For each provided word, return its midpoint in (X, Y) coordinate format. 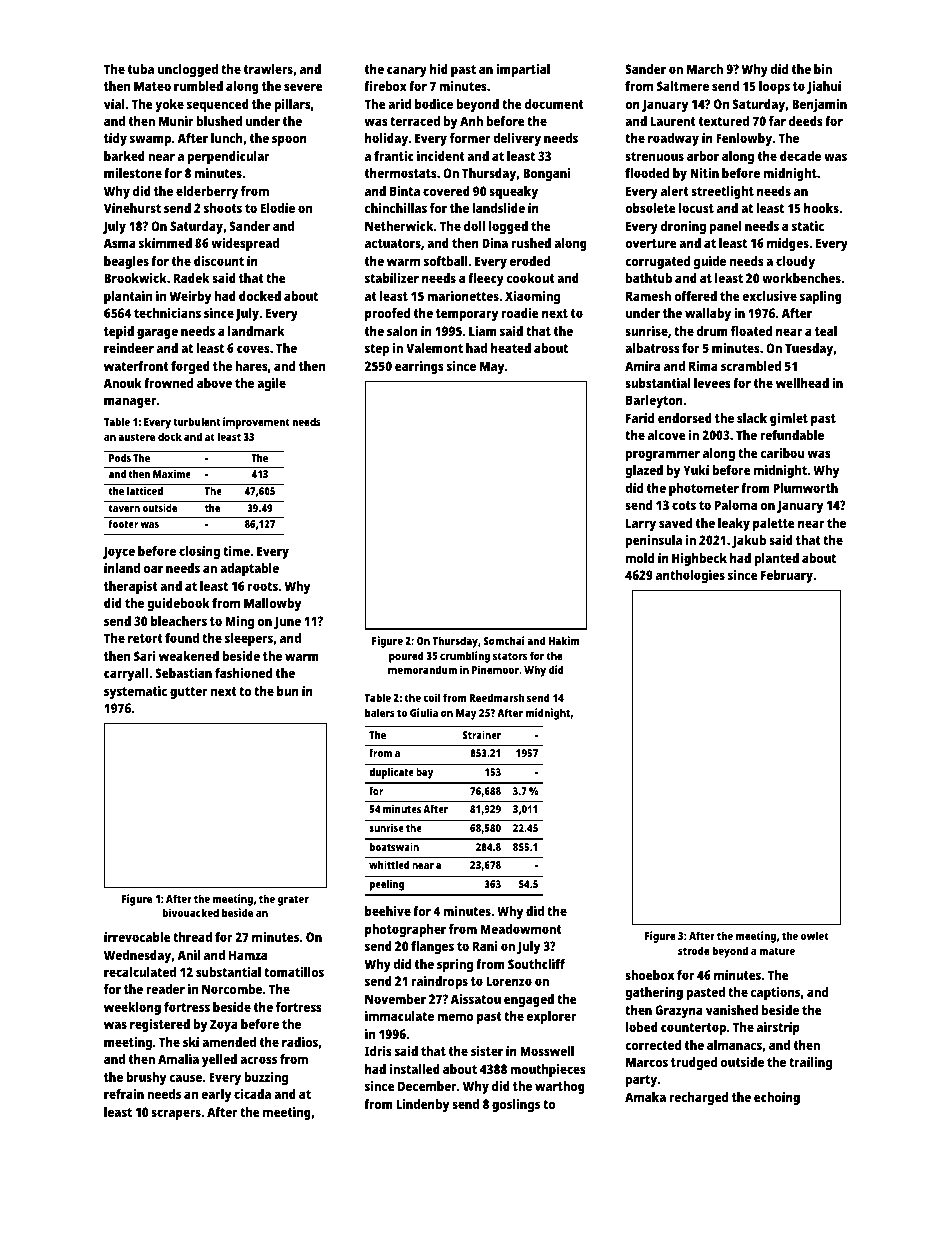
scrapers (176, 1114)
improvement (256, 423)
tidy (115, 139)
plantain (128, 297)
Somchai (504, 640)
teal (826, 331)
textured (724, 121)
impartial (523, 70)
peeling (387, 885)
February (787, 576)
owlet (815, 935)
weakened (189, 656)
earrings (419, 367)
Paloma (736, 505)
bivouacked (191, 912)
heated (511, 348)
